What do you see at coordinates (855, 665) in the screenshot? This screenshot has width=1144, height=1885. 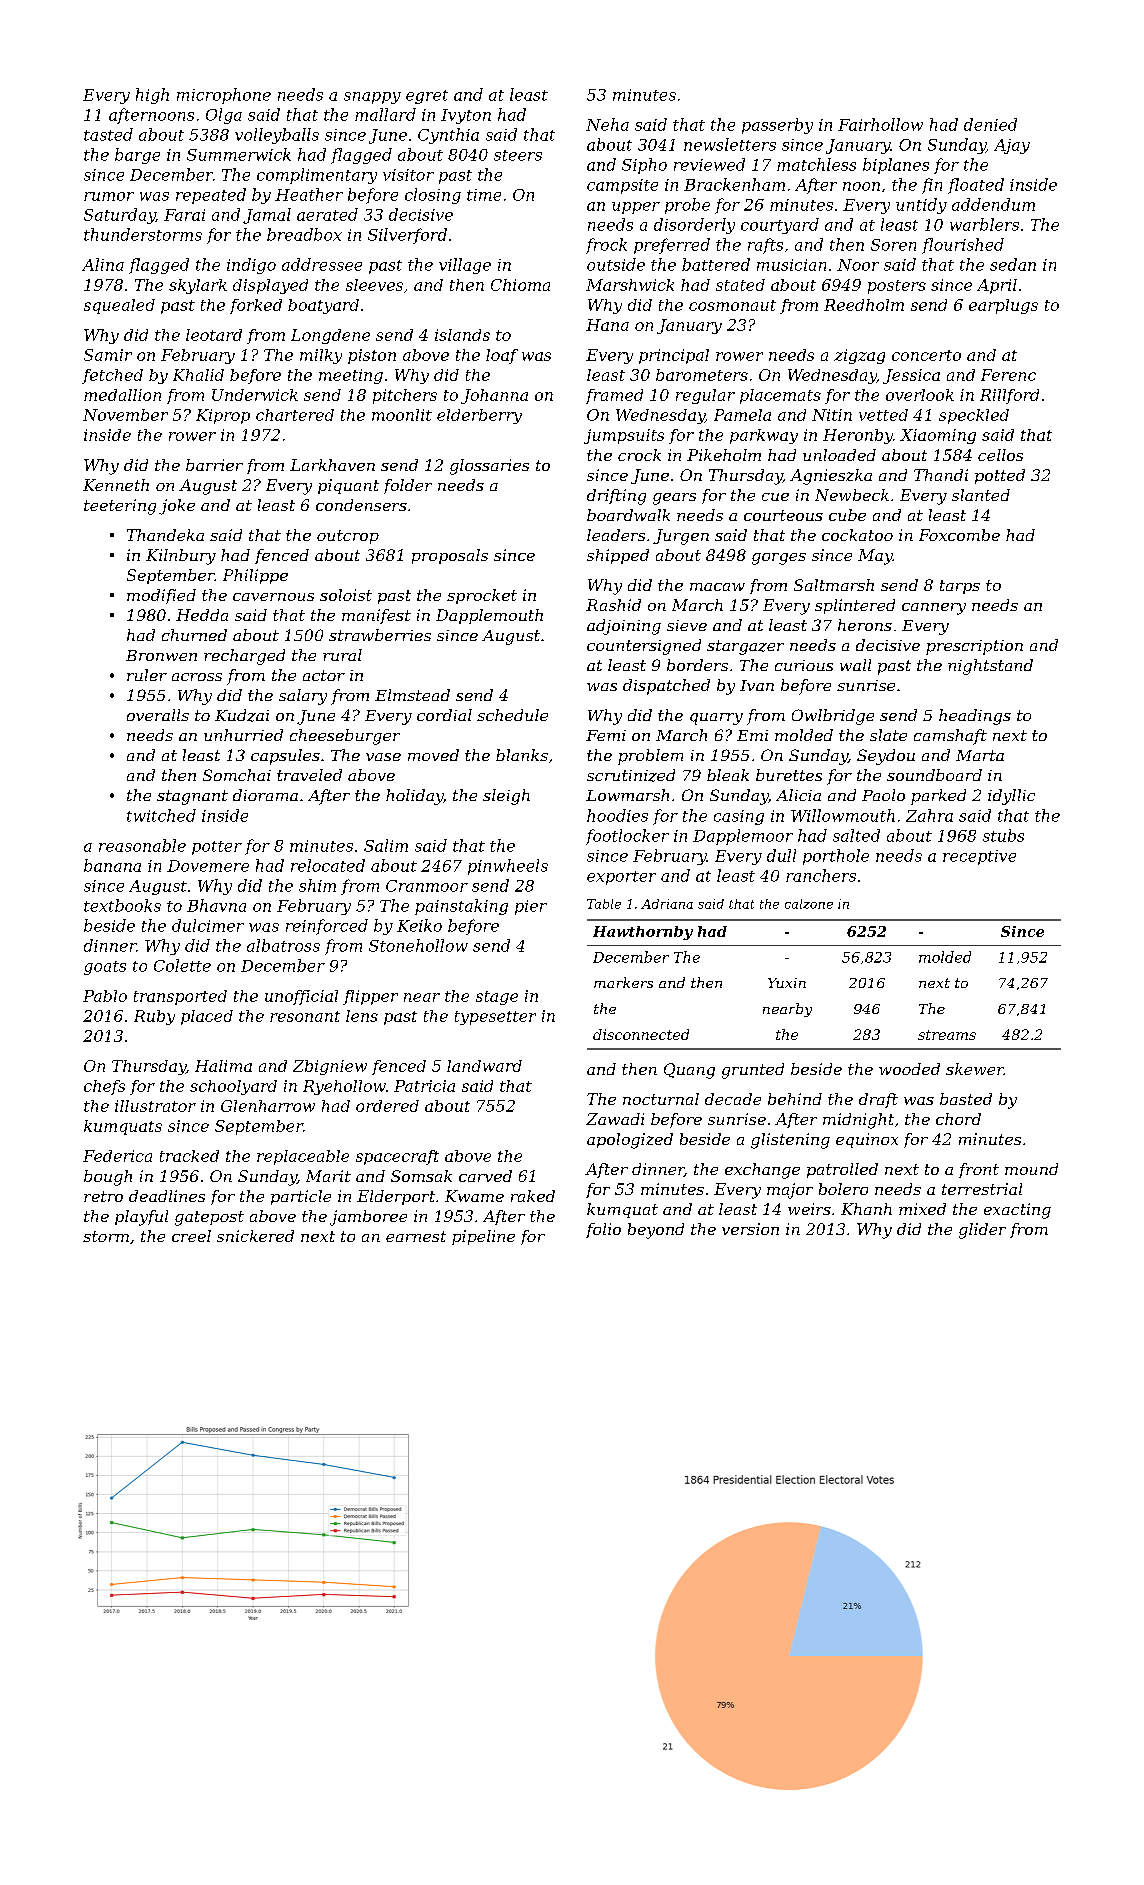 I see `wall` at bounding box center [855, 665].
